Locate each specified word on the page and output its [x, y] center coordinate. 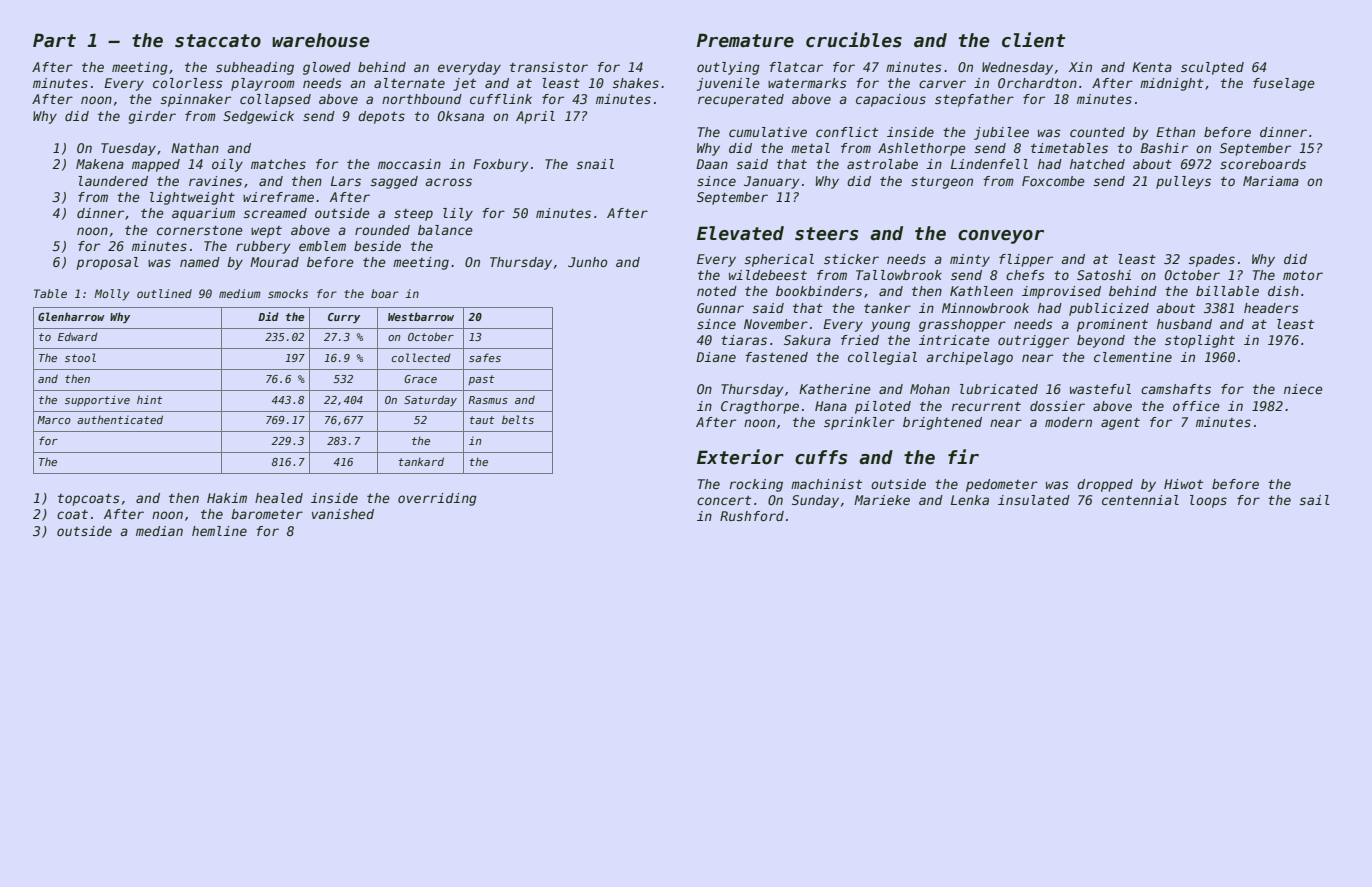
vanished [343, 514]
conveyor [1001, 237]
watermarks [807, 83]
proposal [108, 263]
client [1034, 40]
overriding [437, 499]
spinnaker [196, 100]
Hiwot [1183, 484]
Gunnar [720, 308]
